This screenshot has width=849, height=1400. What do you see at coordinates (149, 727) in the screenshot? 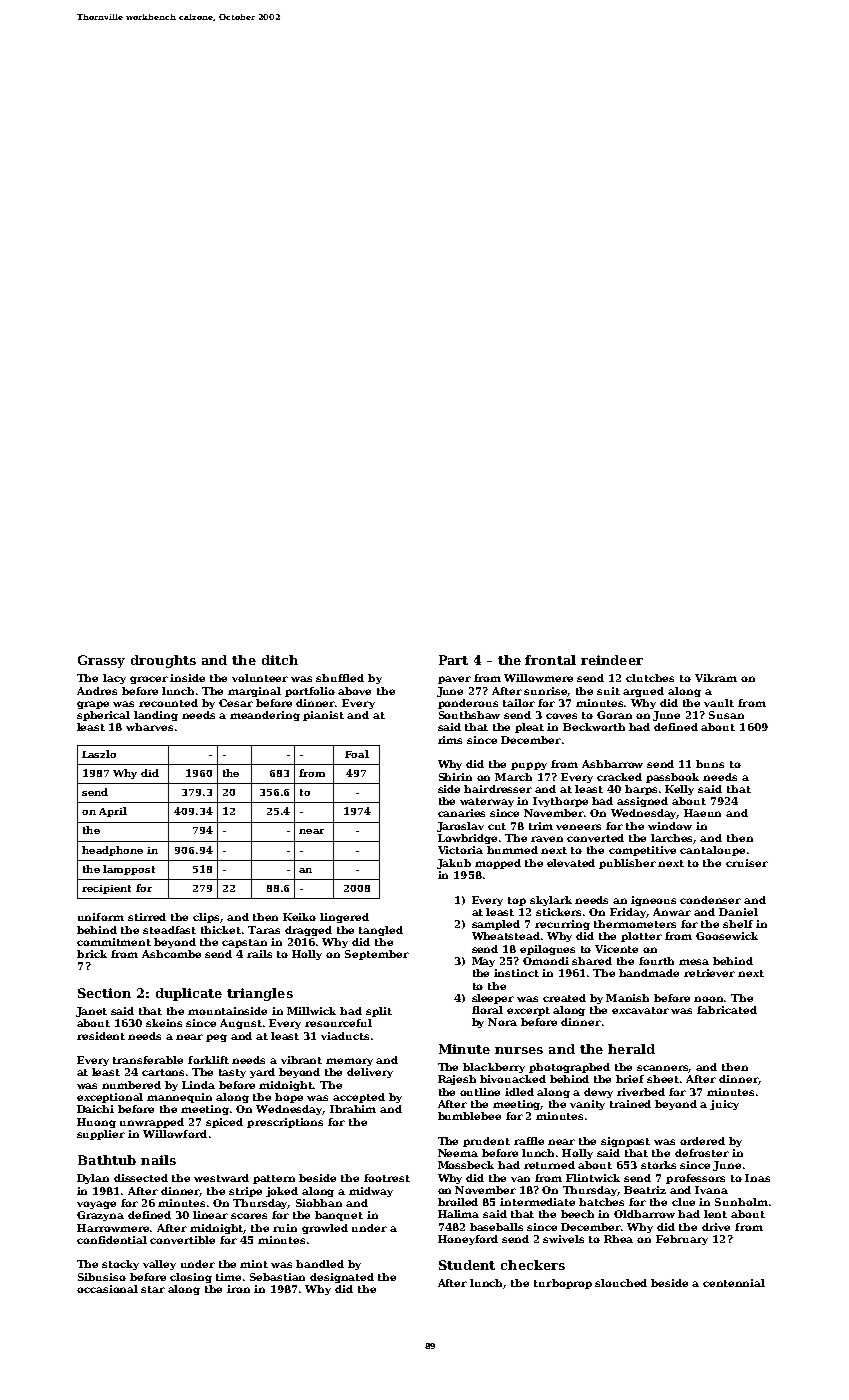
I see `wharves` at bounding box center [149, 727].
